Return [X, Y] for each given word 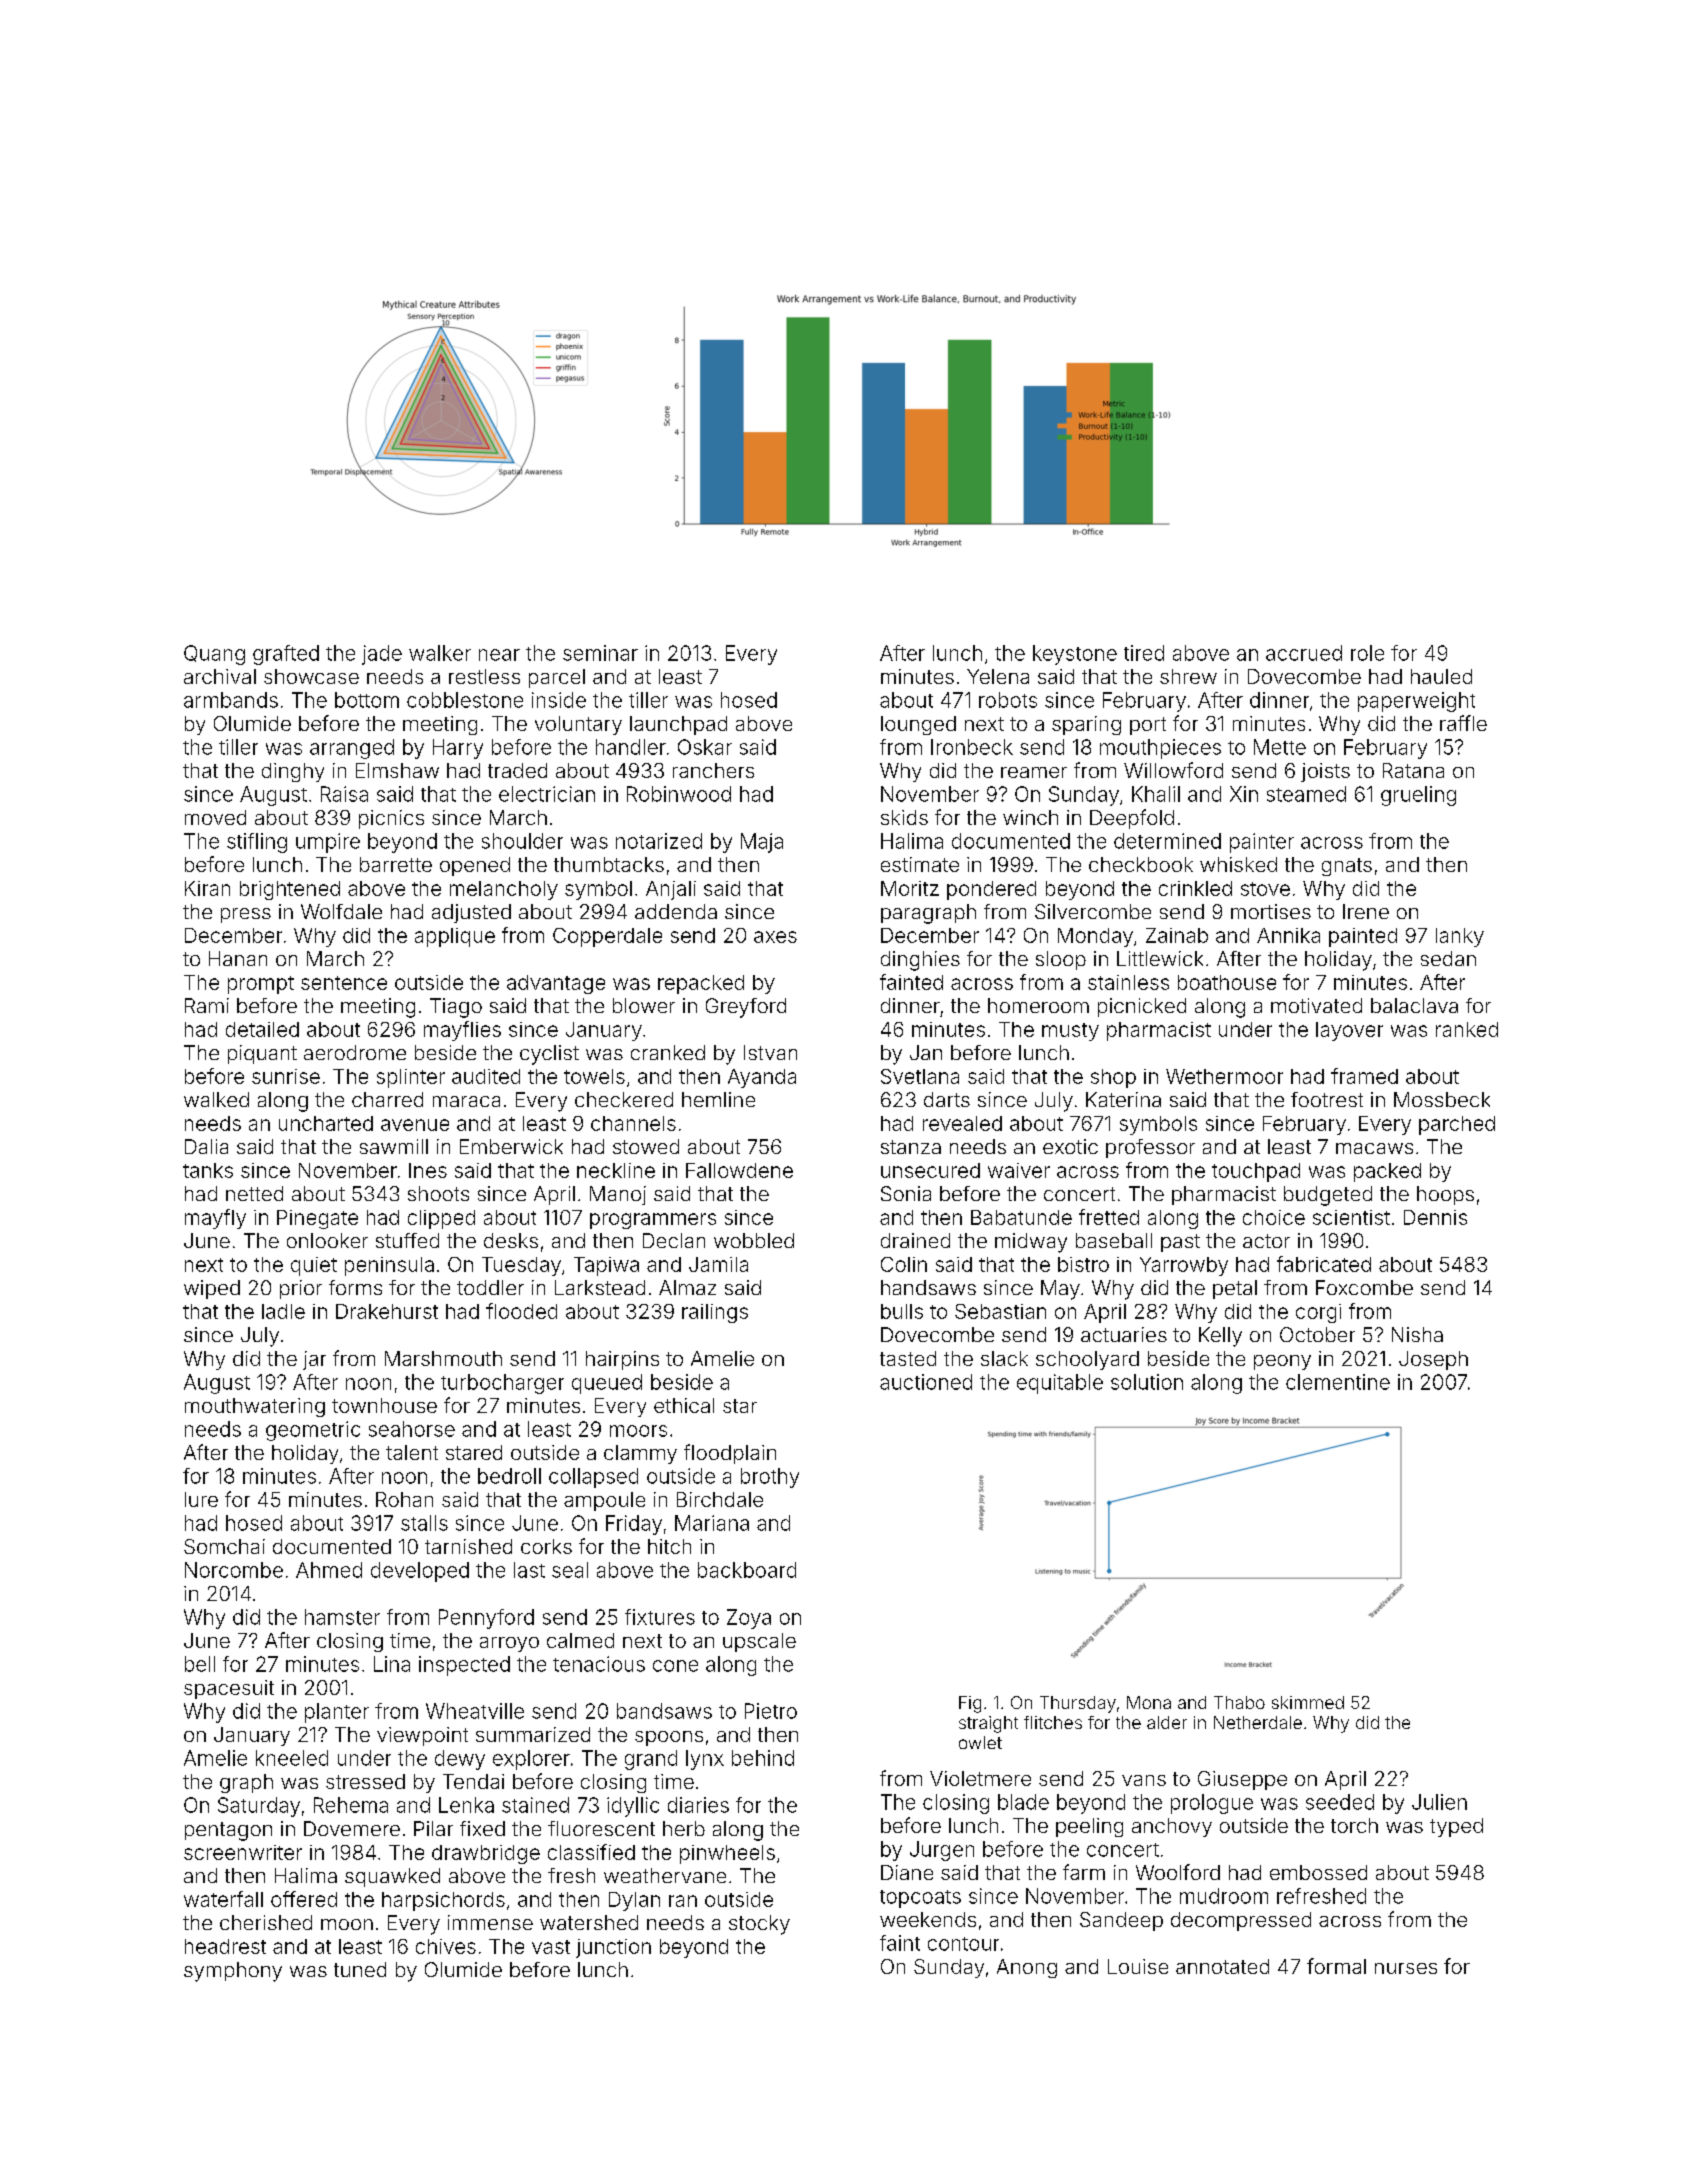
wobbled [754, 1240]
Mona [1149, 1702]
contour [963, 1944]
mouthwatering [255, 1407]
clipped [441, 1219]
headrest [225, 1946]
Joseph [1433, 1360]
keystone [1075, 655]
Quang [214, 655]
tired [1144, 653]
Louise [1138, 1966]
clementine [1338, 1382]
